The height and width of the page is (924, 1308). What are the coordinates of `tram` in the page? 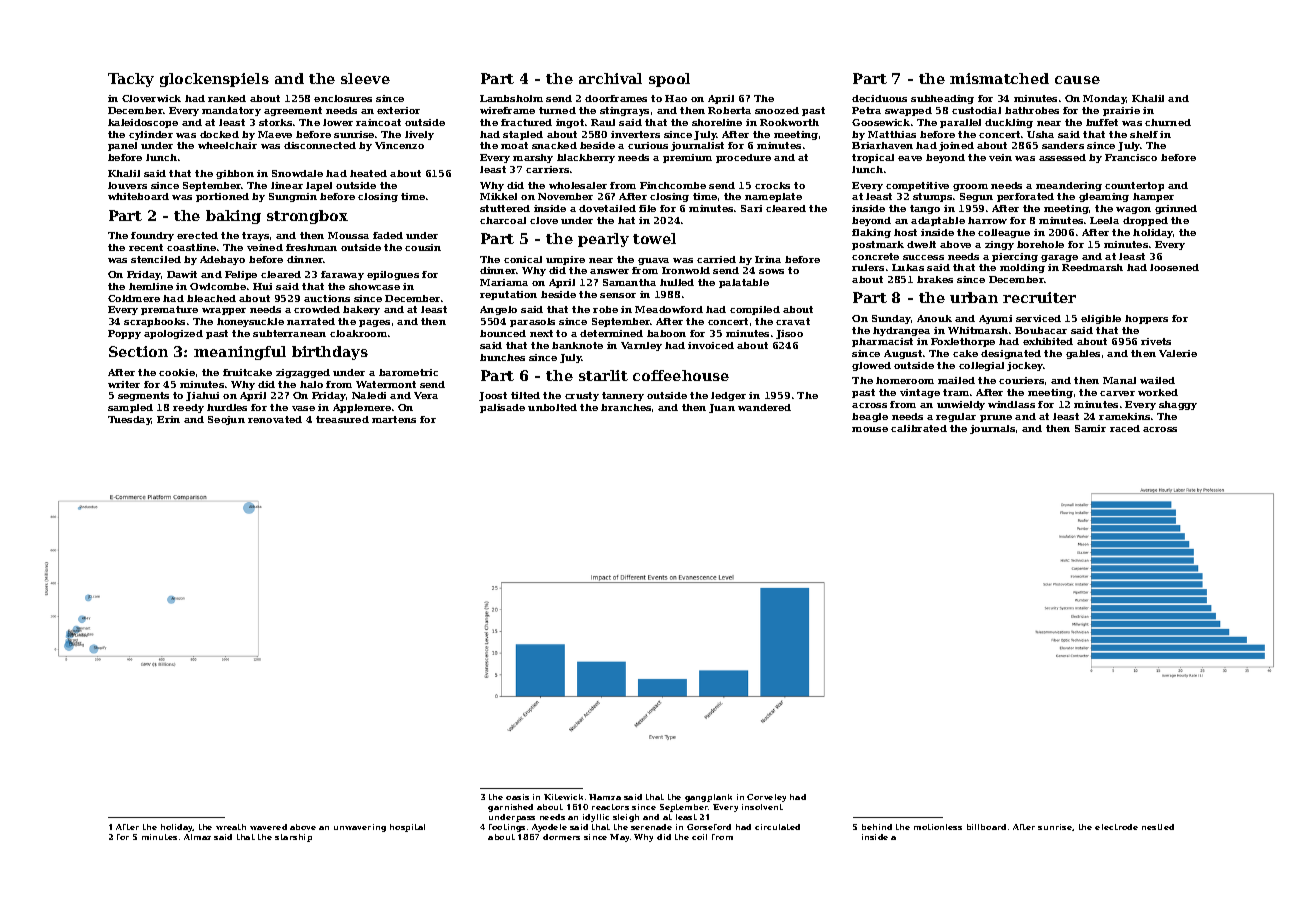 It's located at (956, 392).
